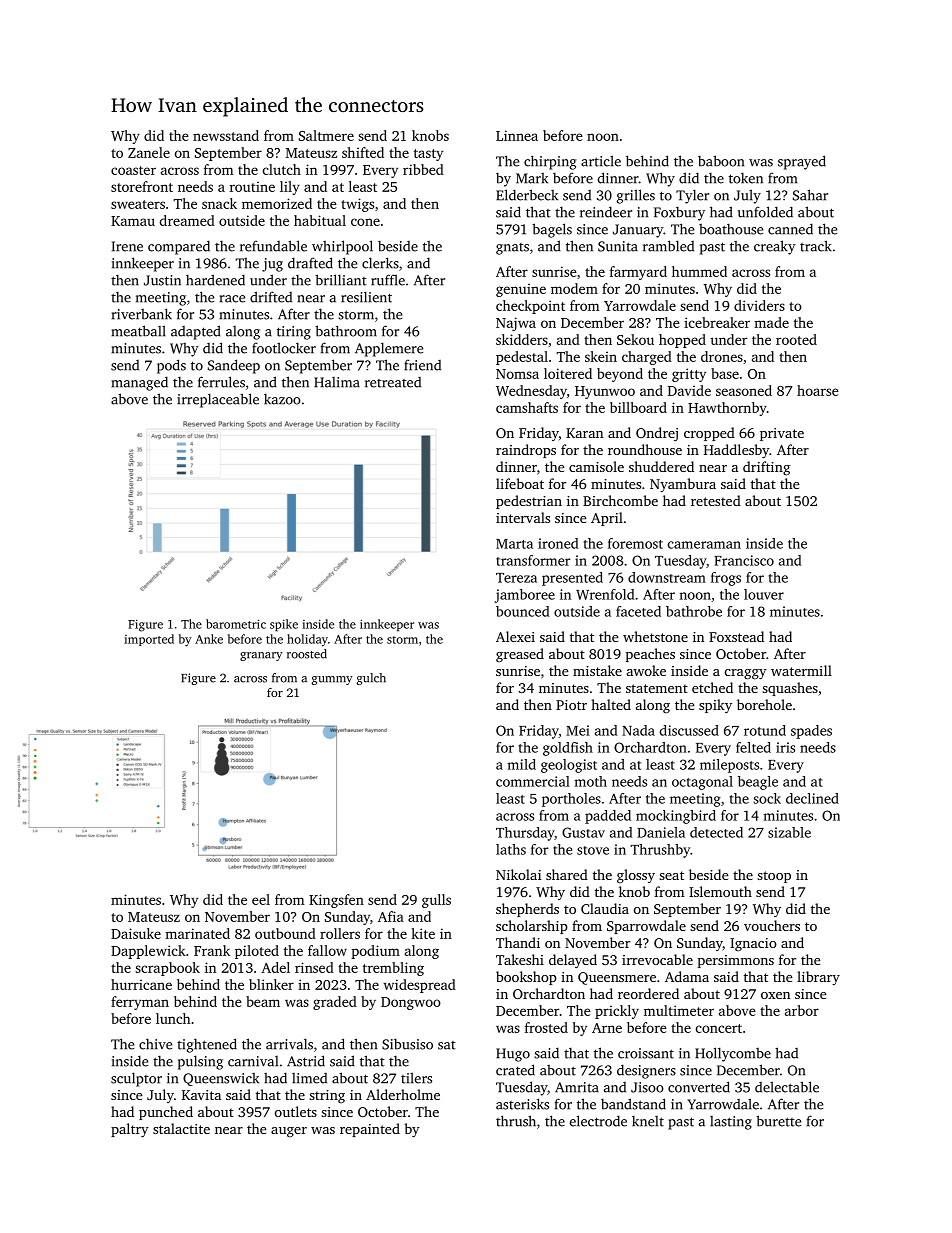 Image resolution: width=952 pixels, height=1233 pixels. I want to click on raindrops, so click(526, 451).
